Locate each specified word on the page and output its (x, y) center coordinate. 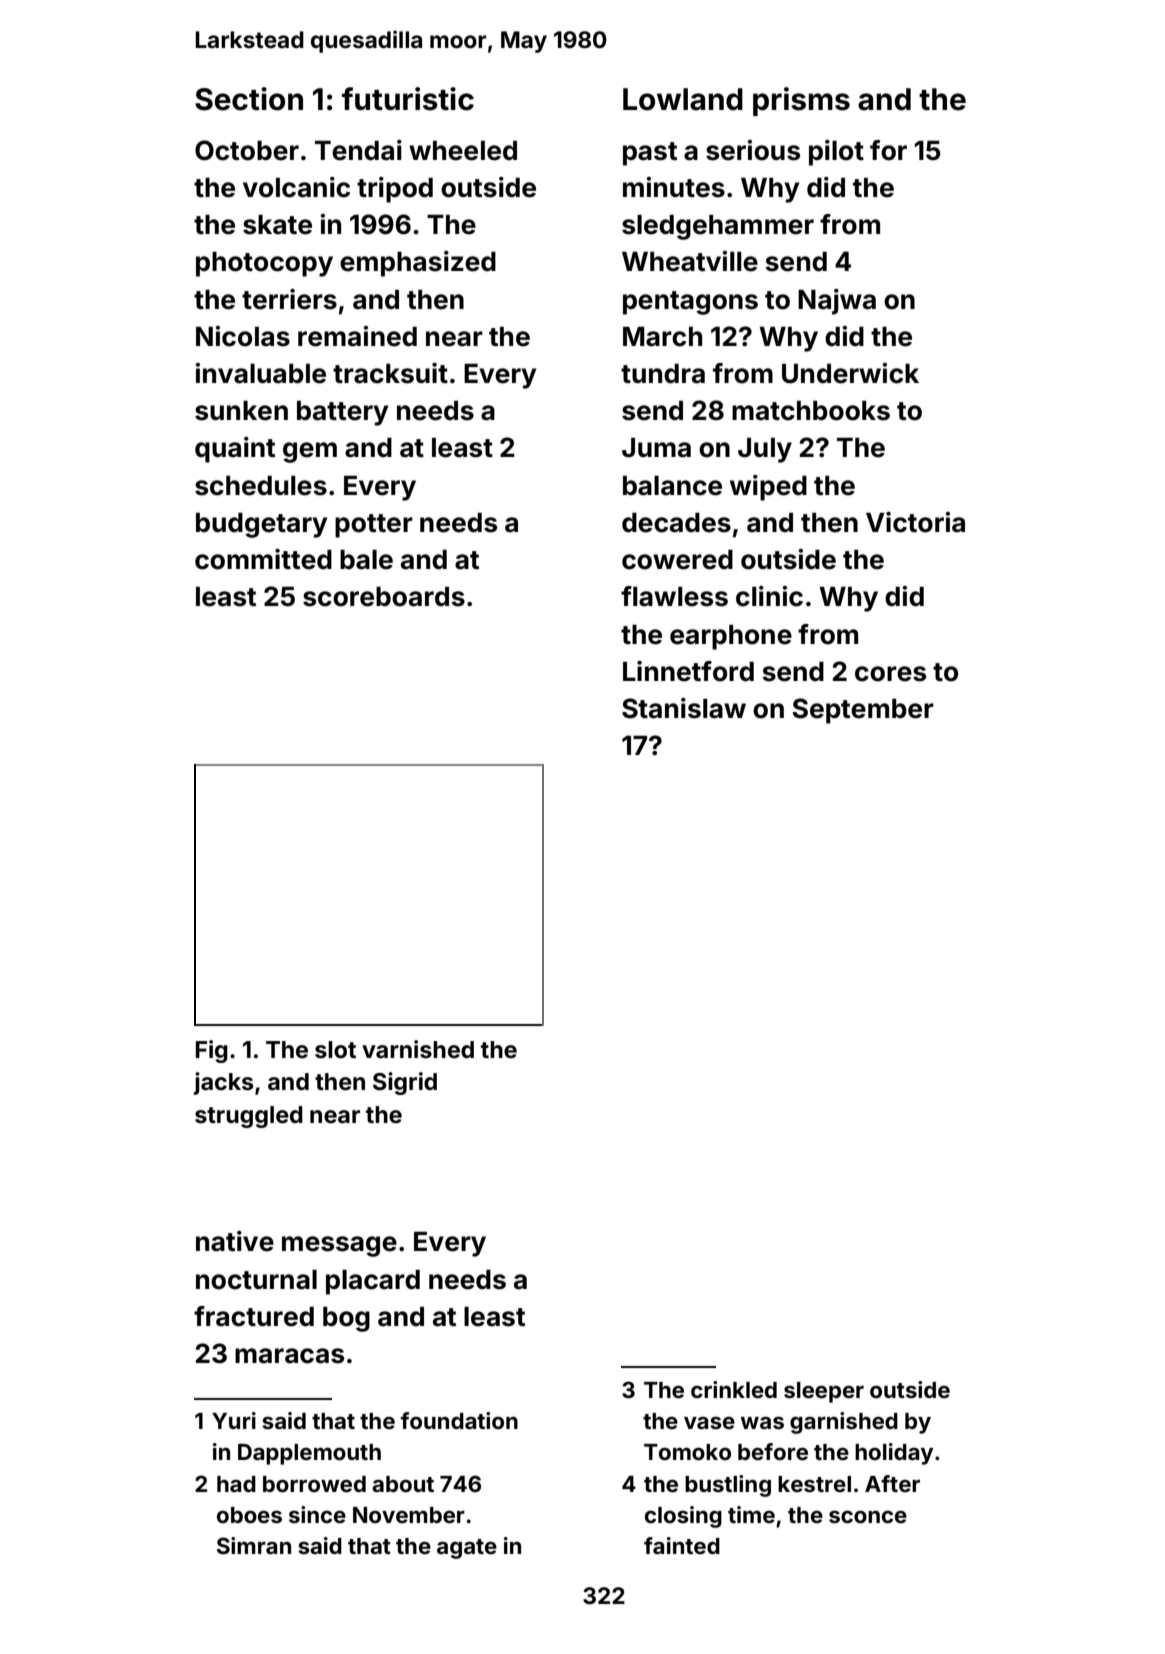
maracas (289, 1356)
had (236, 1484)
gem (310, 452)
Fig (212, 1051)
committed (263, 559)
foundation (459, 1420)
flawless (674, 596)
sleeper (824, 1392)
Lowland (683, 99)
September (863, 711)
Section (249, 99)
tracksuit (390, 373)
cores (890, 674)
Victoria (915, 522)
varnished (418, 1049)
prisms (801, 101)
